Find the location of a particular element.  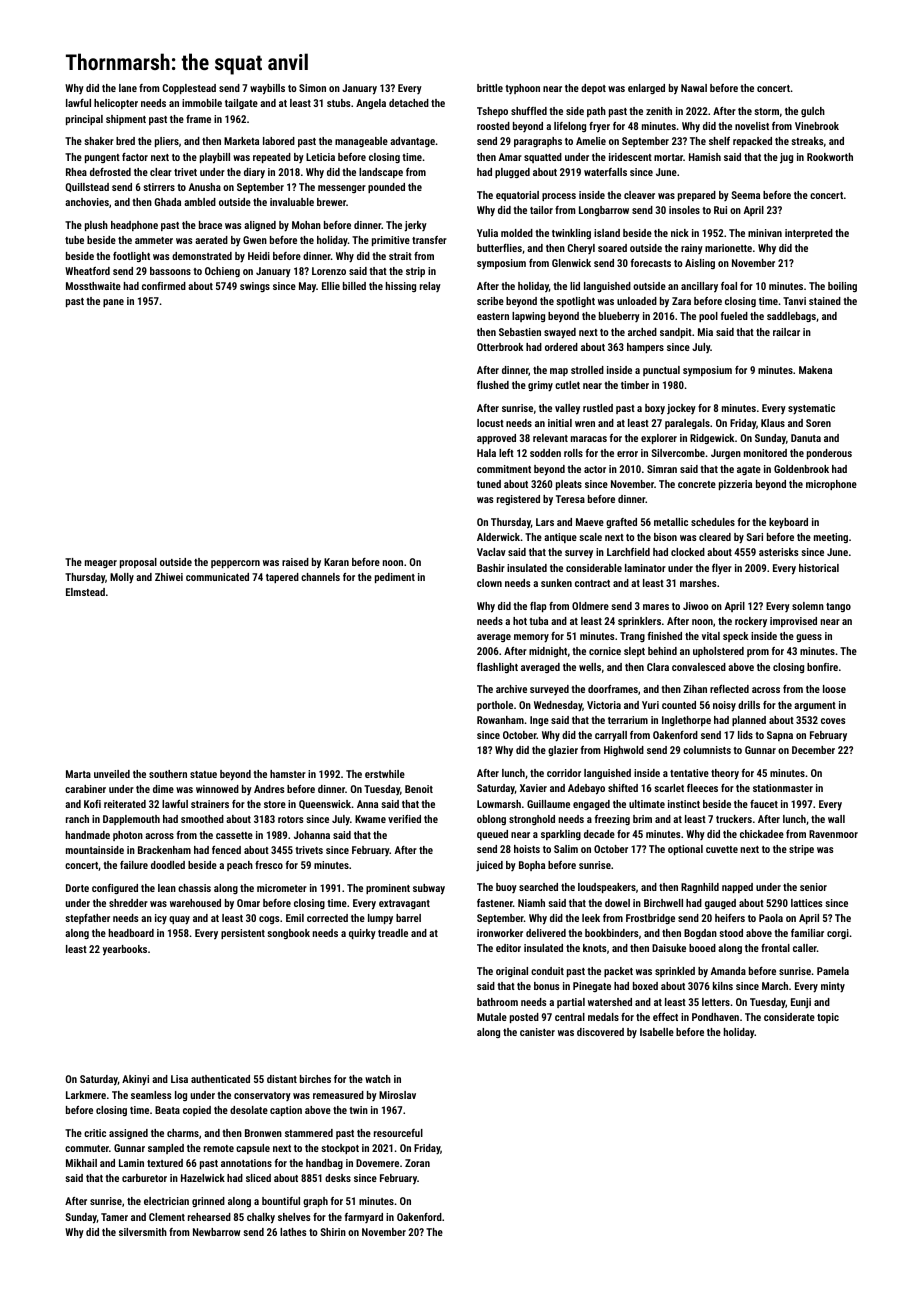

plush is located at coordinates (96, 226).
